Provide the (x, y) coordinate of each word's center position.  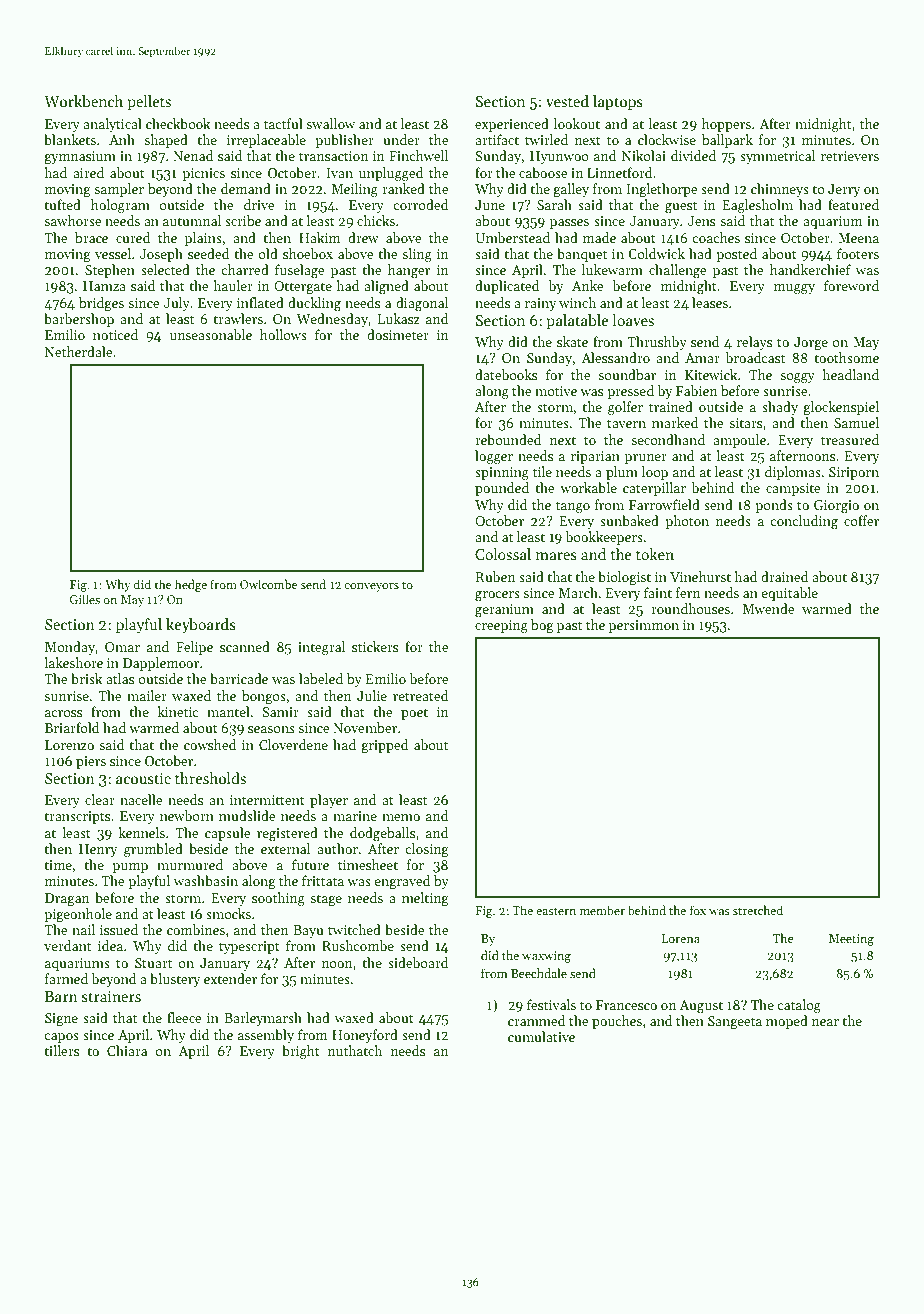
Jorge (811, 344)
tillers (61, 1050)
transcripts (77, 817)
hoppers (726, 125)
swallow (330, 123)
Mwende (768, 608)
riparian (595, 457)
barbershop (79, 320)
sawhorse (73, 220)
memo (401, 817)
